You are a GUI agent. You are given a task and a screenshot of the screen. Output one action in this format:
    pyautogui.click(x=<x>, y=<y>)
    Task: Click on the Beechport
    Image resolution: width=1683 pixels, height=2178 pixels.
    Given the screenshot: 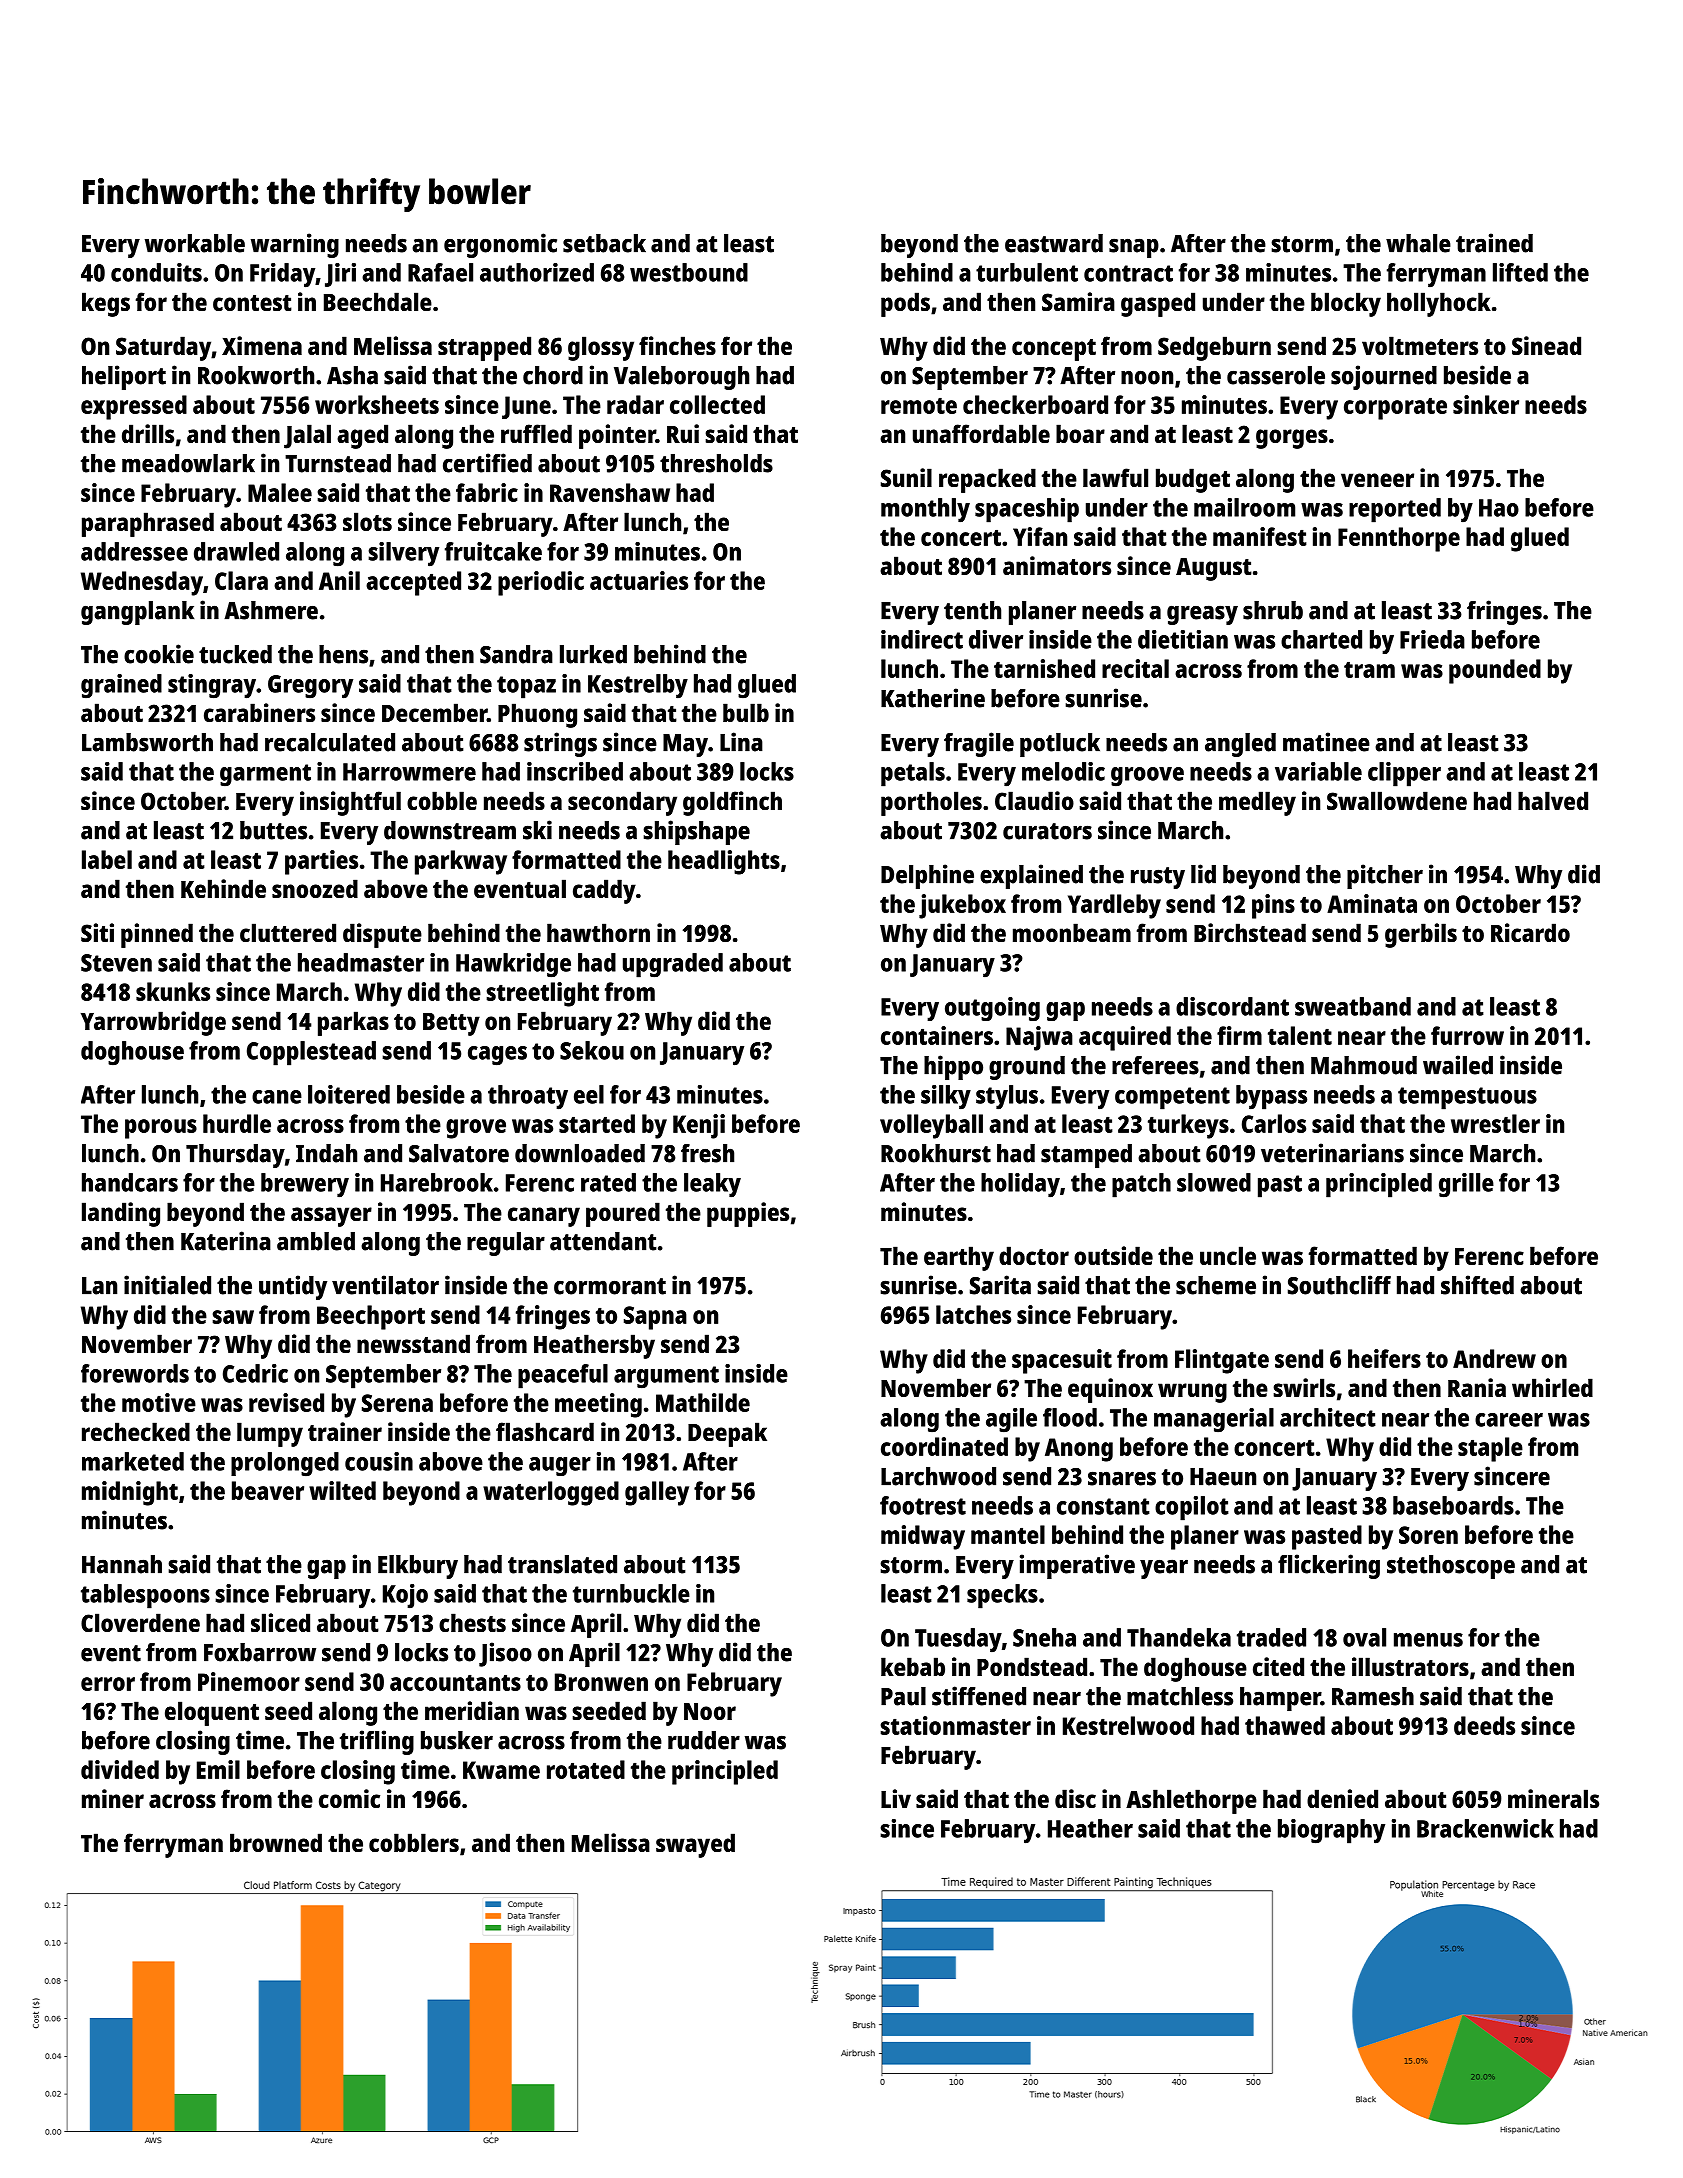 What is the action you would take?
    pyautogui.click(x=371, y=1317)
